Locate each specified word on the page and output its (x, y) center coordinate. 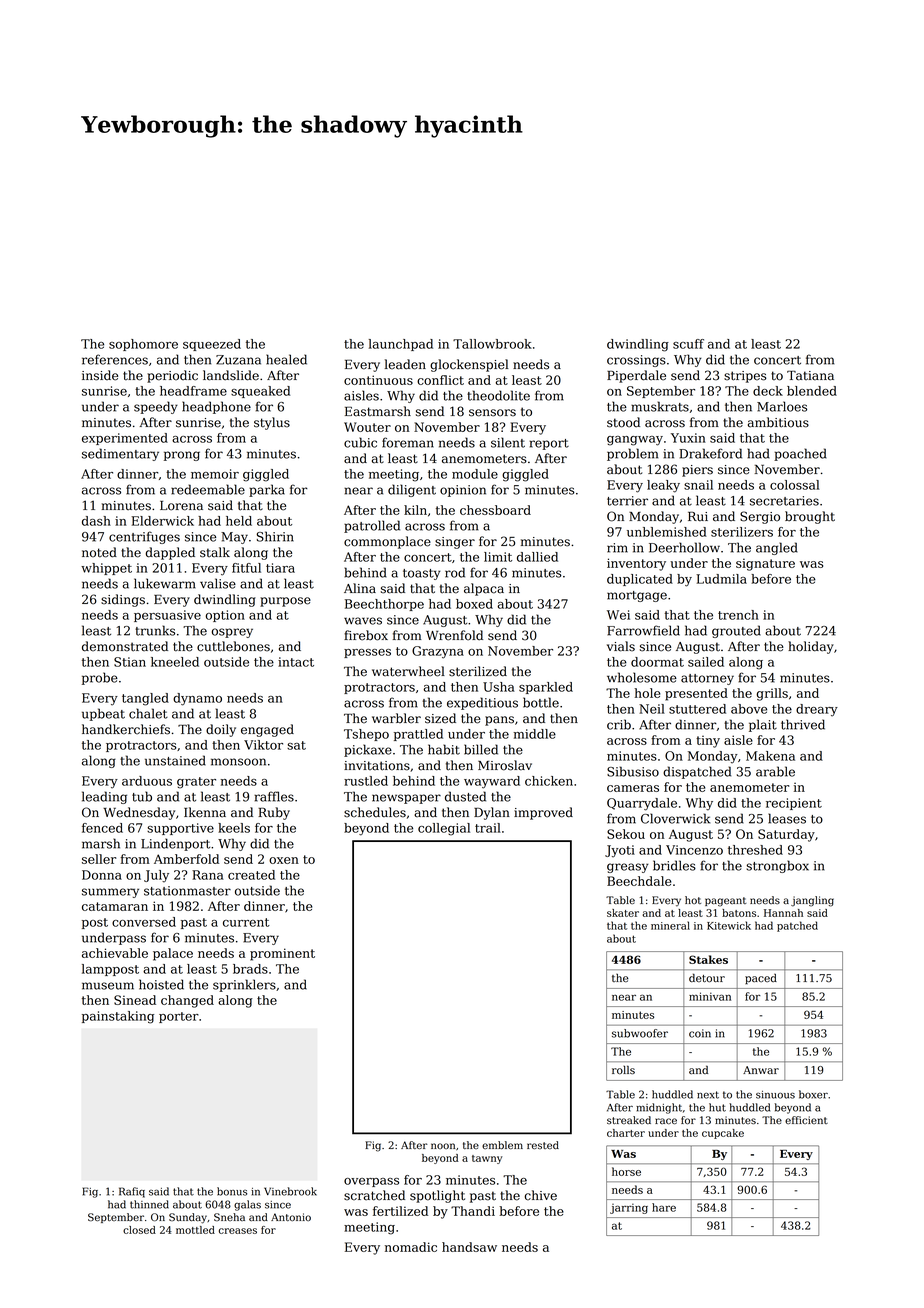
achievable (115, 953)
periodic (172, 376)
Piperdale (636, 376)
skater (623, 913)
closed (139, 1230)
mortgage (637, 596)
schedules (375, 812)
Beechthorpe (384, 605)
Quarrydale (642, 804)
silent (508, 442)
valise (218, 583)
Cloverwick (675, 818)
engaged (267, 730)
